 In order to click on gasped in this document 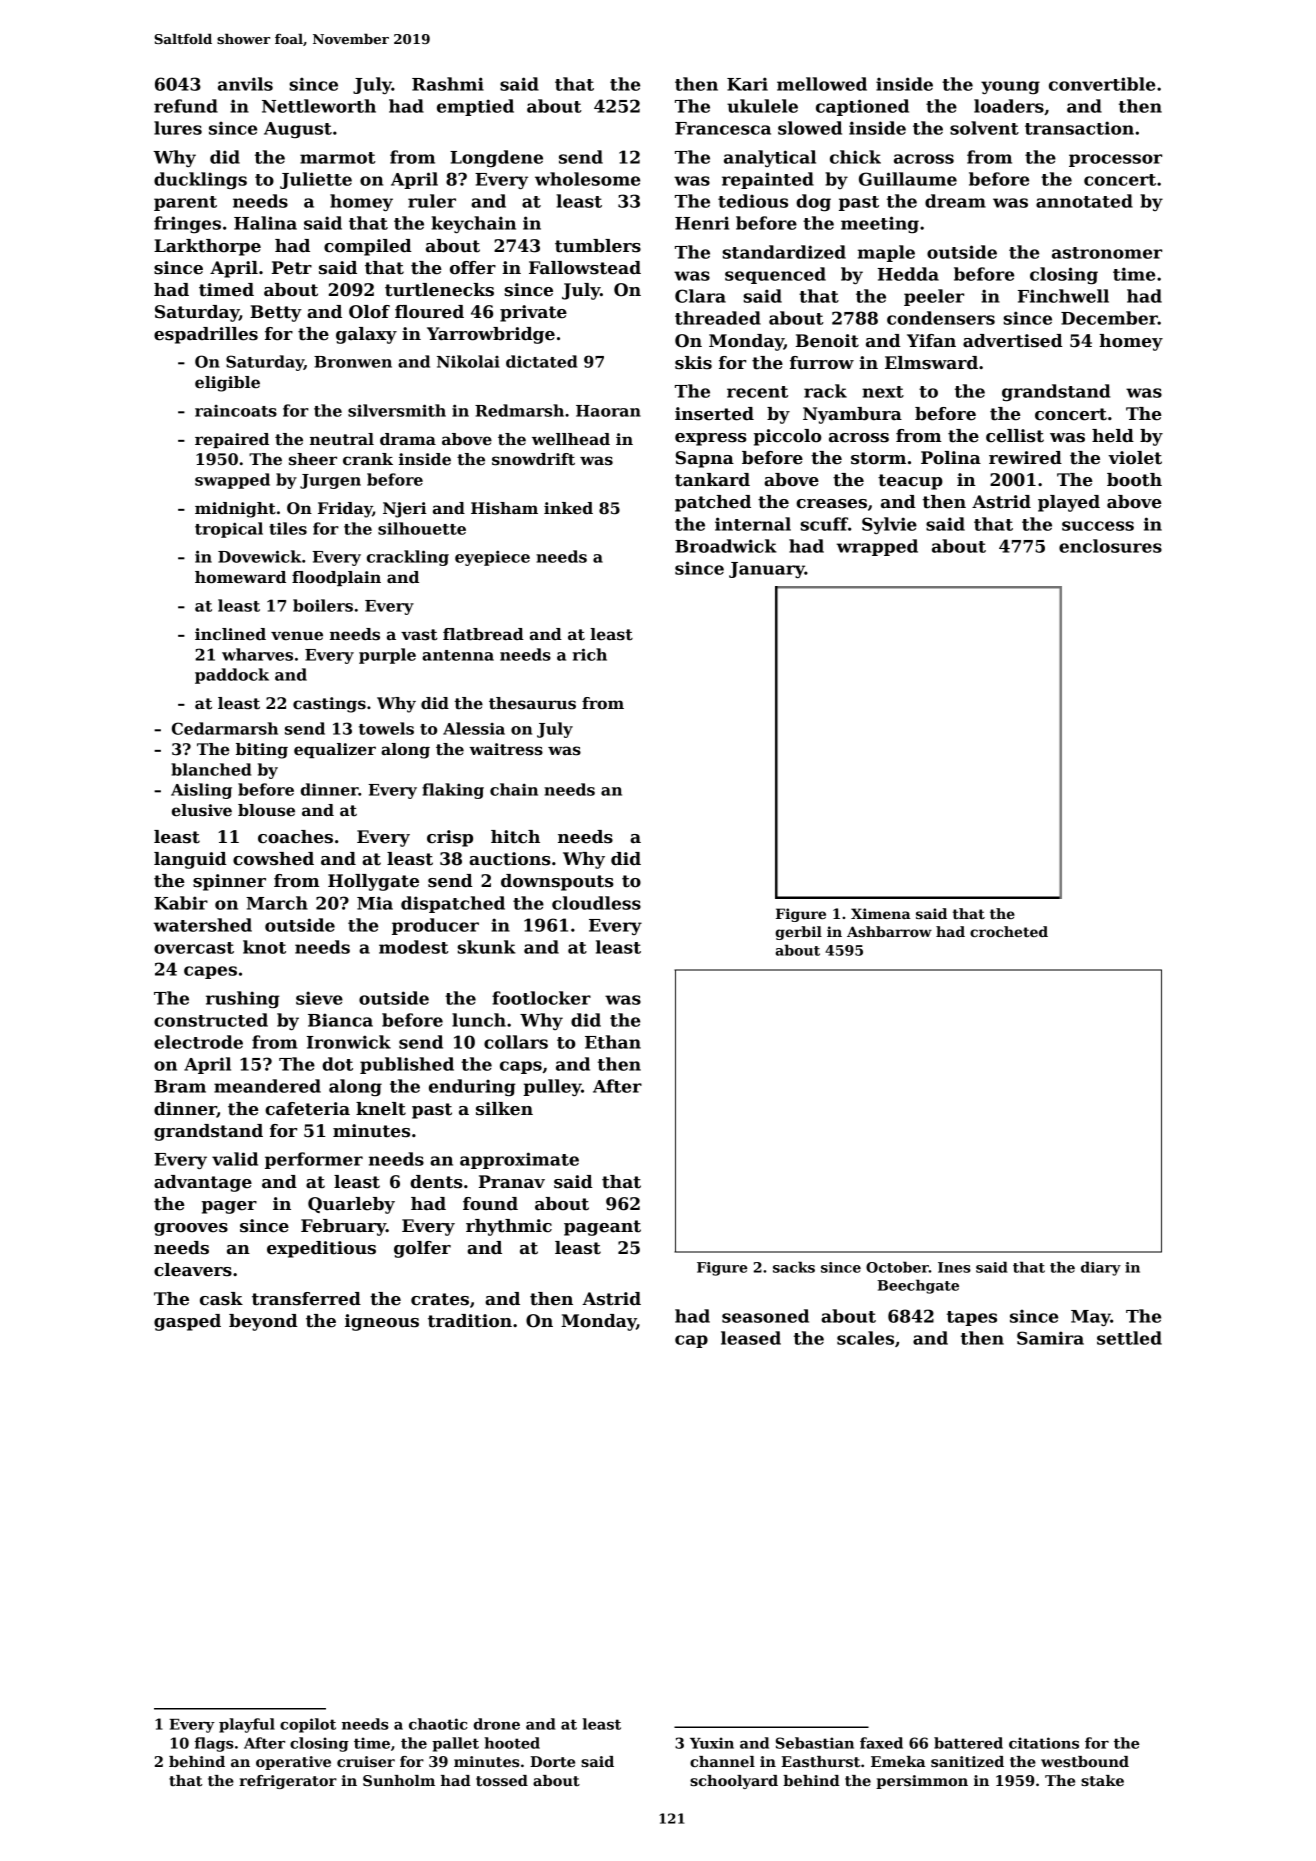, I will do `click(187, 1322)`.
